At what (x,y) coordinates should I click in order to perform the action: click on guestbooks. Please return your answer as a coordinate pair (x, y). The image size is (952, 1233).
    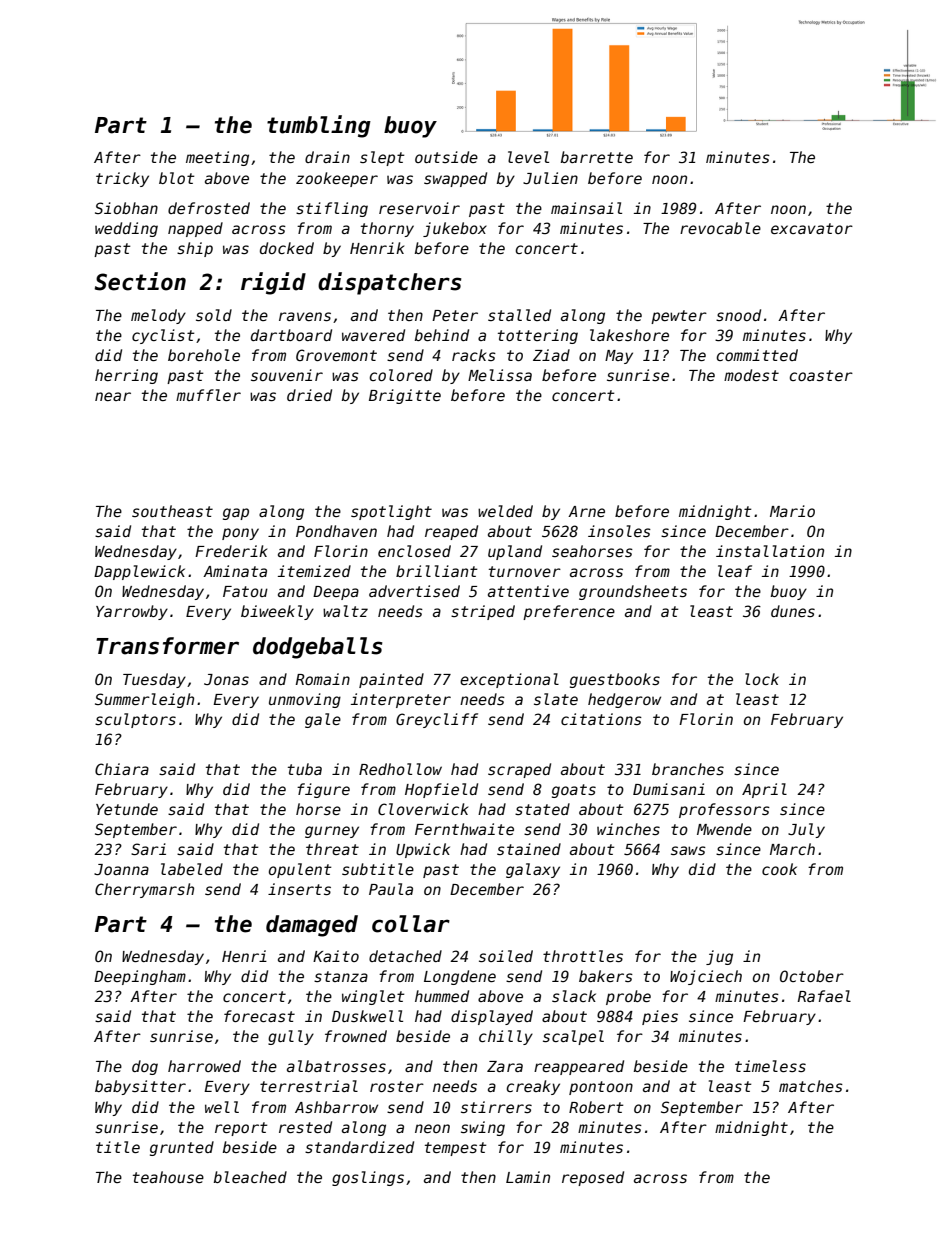
    Looking at the image, I should click on (615, 680).
